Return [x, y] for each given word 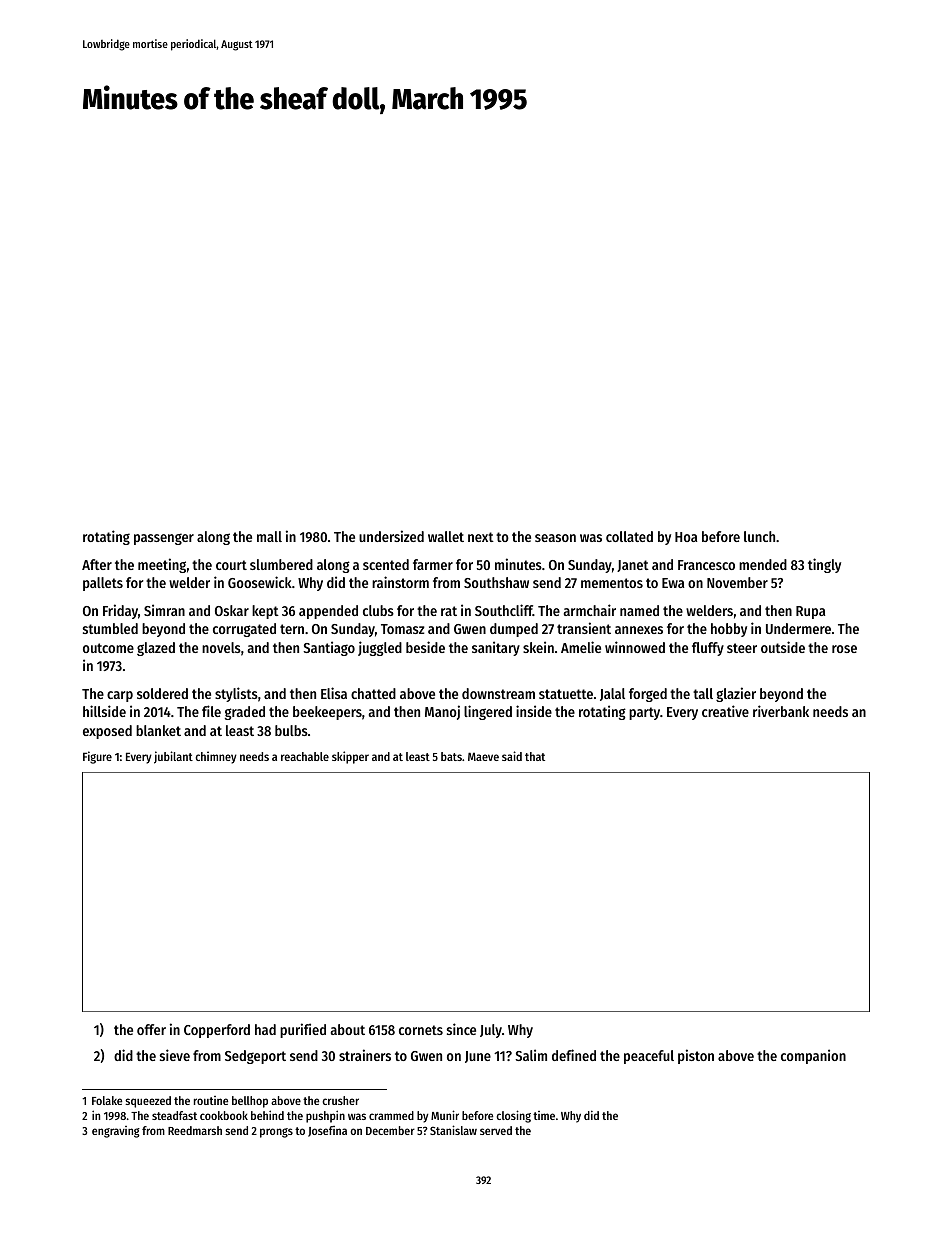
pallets [103, 584]
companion [813, 1056]
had [265, 1029]
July [491, 1031]
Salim [531, 1055]
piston [696, 1056]
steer [742, 648]
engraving [116, 1132]
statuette [566, 694]
